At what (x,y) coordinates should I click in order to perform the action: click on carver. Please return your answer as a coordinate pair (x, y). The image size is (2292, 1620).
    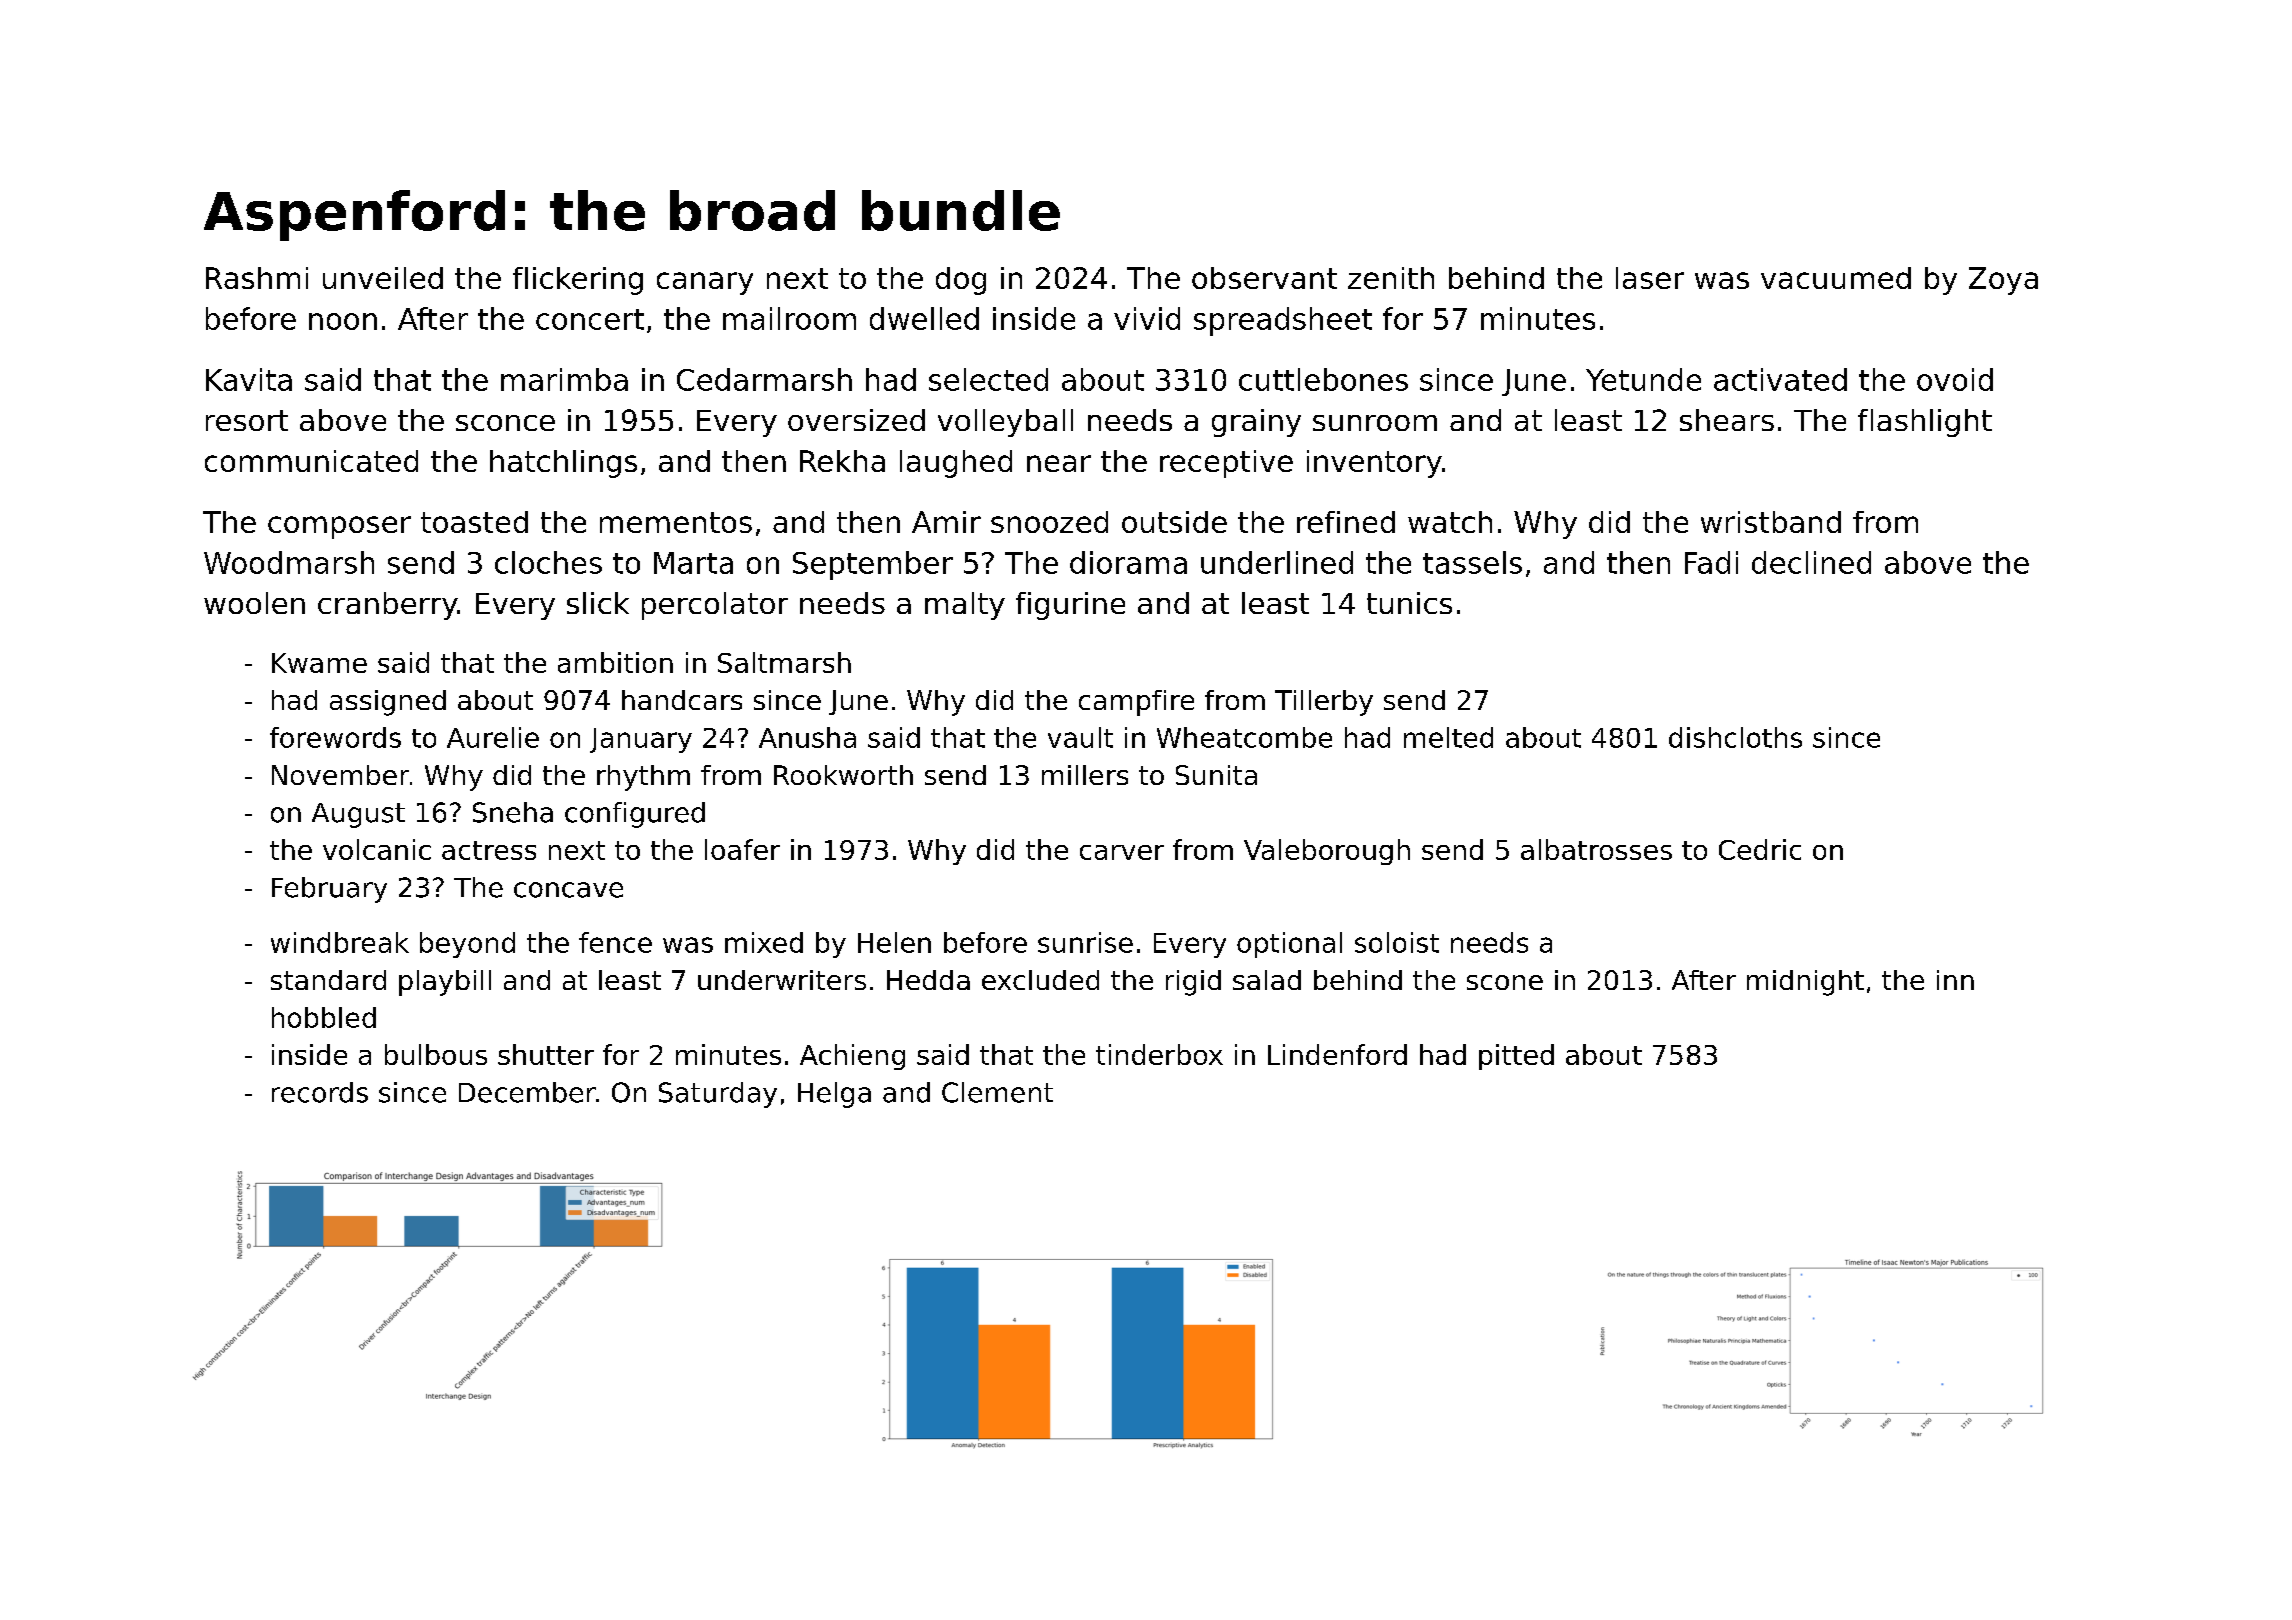
    Looking at the image, I should click on (1122, 852).
